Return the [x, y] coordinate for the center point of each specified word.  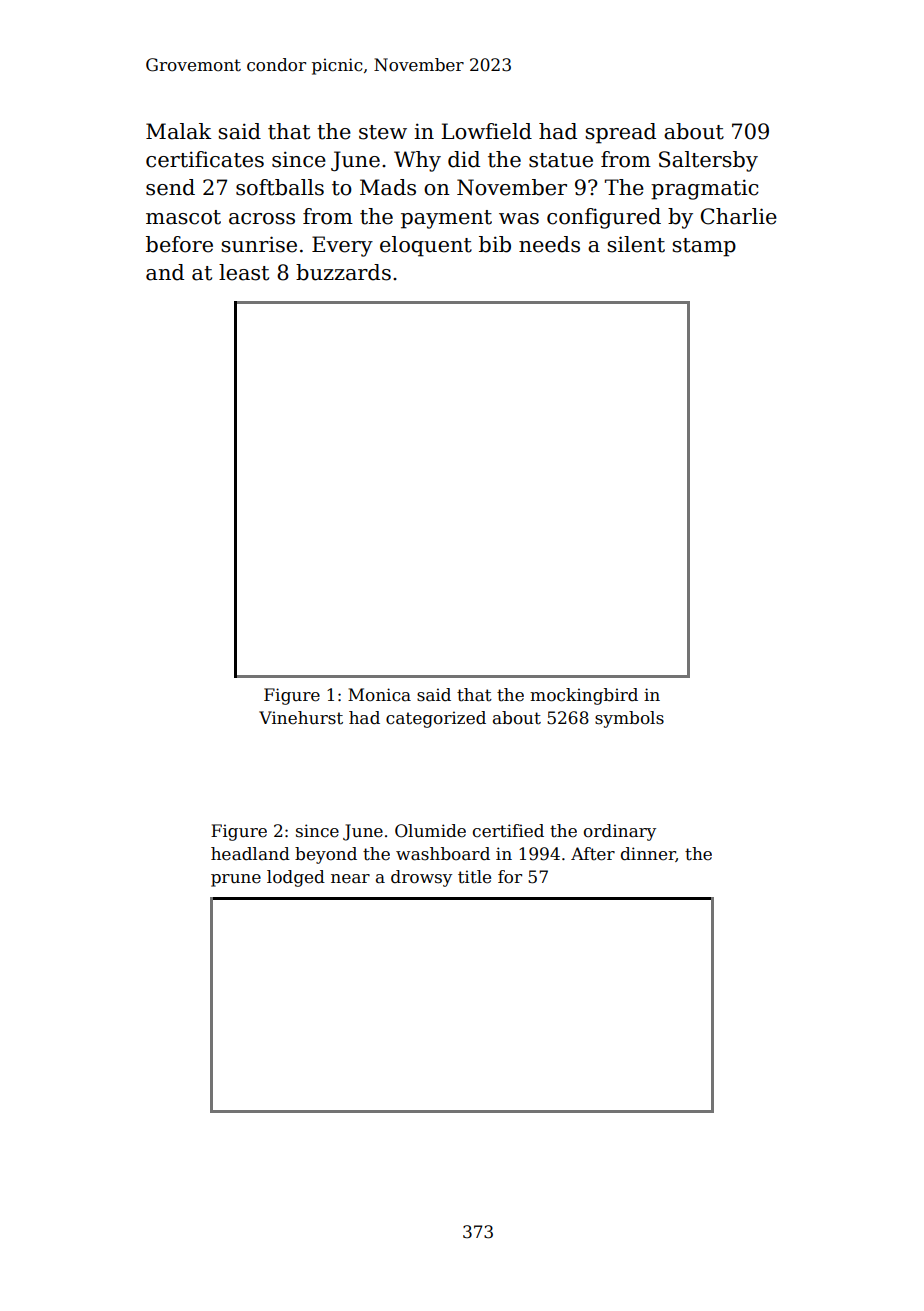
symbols [629, 719]
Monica [379, 695]
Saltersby [708, 161]
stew [383, 132]
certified [508, 831]
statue [561, 160]
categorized [436, 719]
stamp [704, 247]
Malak [178, 131]
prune [236, 880]
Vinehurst [301, 718]
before [179, 244]
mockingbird [584, 696]
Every [342, 246]
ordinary [620, 832]
